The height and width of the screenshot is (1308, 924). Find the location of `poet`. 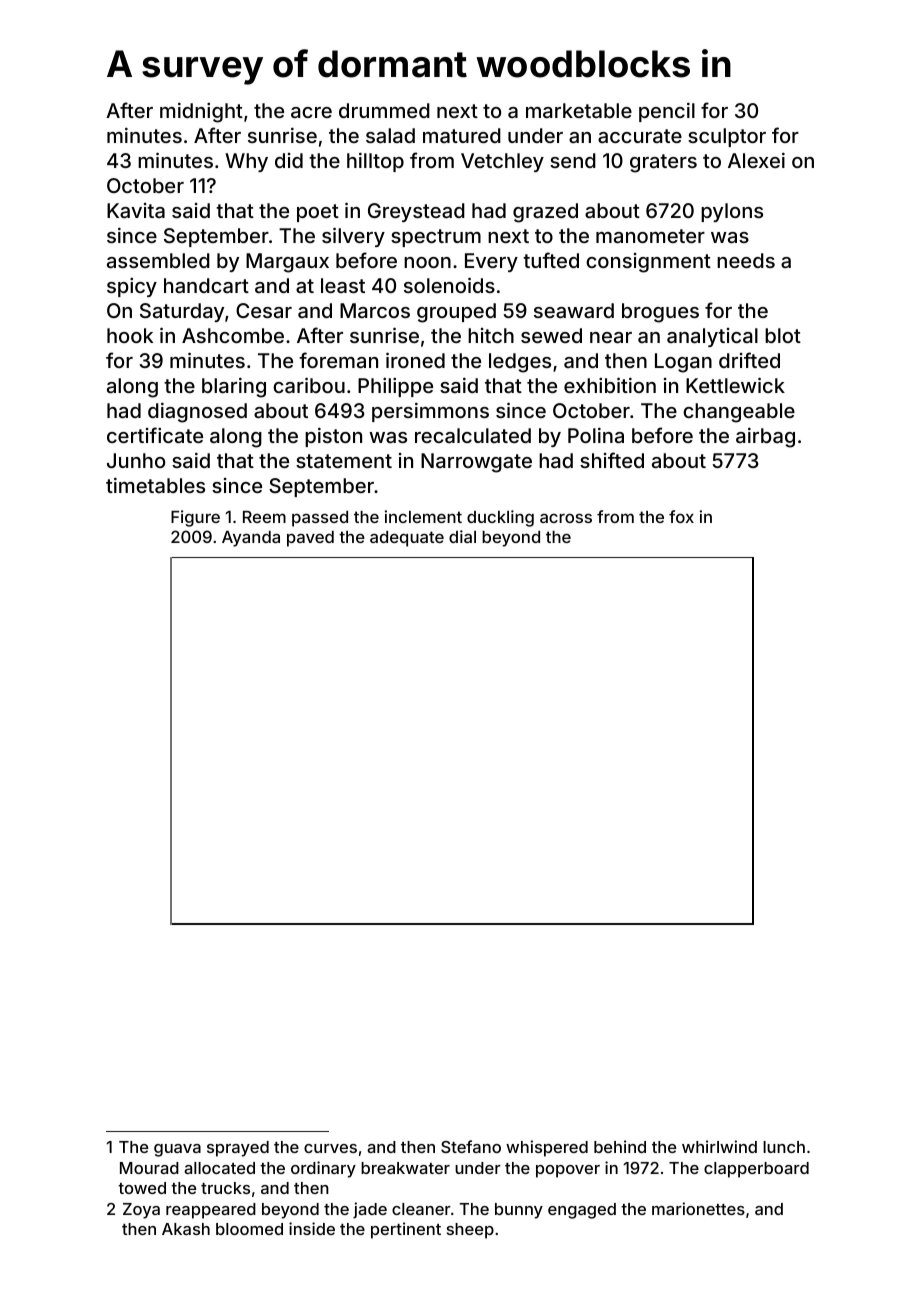

poet is located at coordinates (318, 213).
